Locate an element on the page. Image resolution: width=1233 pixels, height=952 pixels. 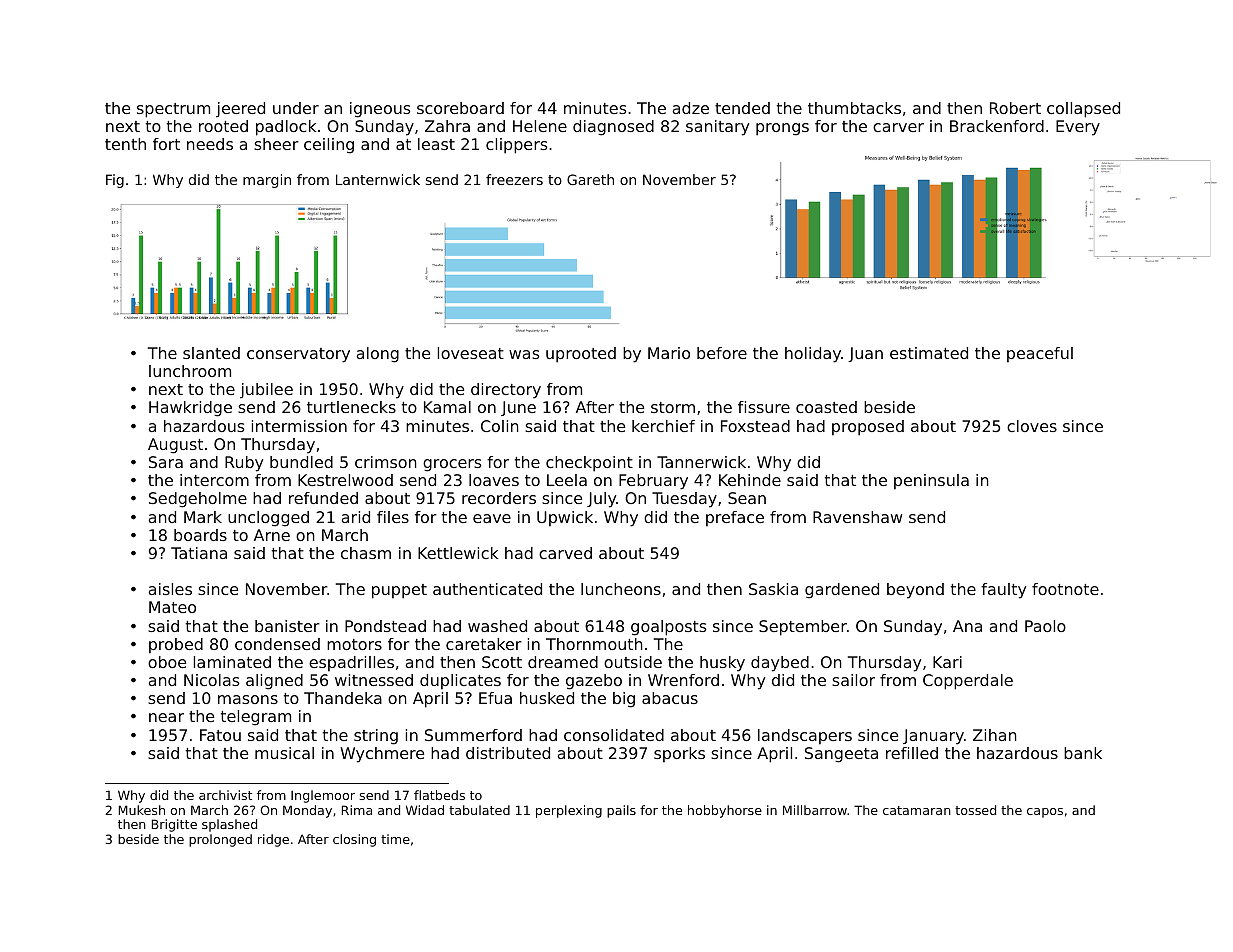
fort is located at coordinates (166, 144).
